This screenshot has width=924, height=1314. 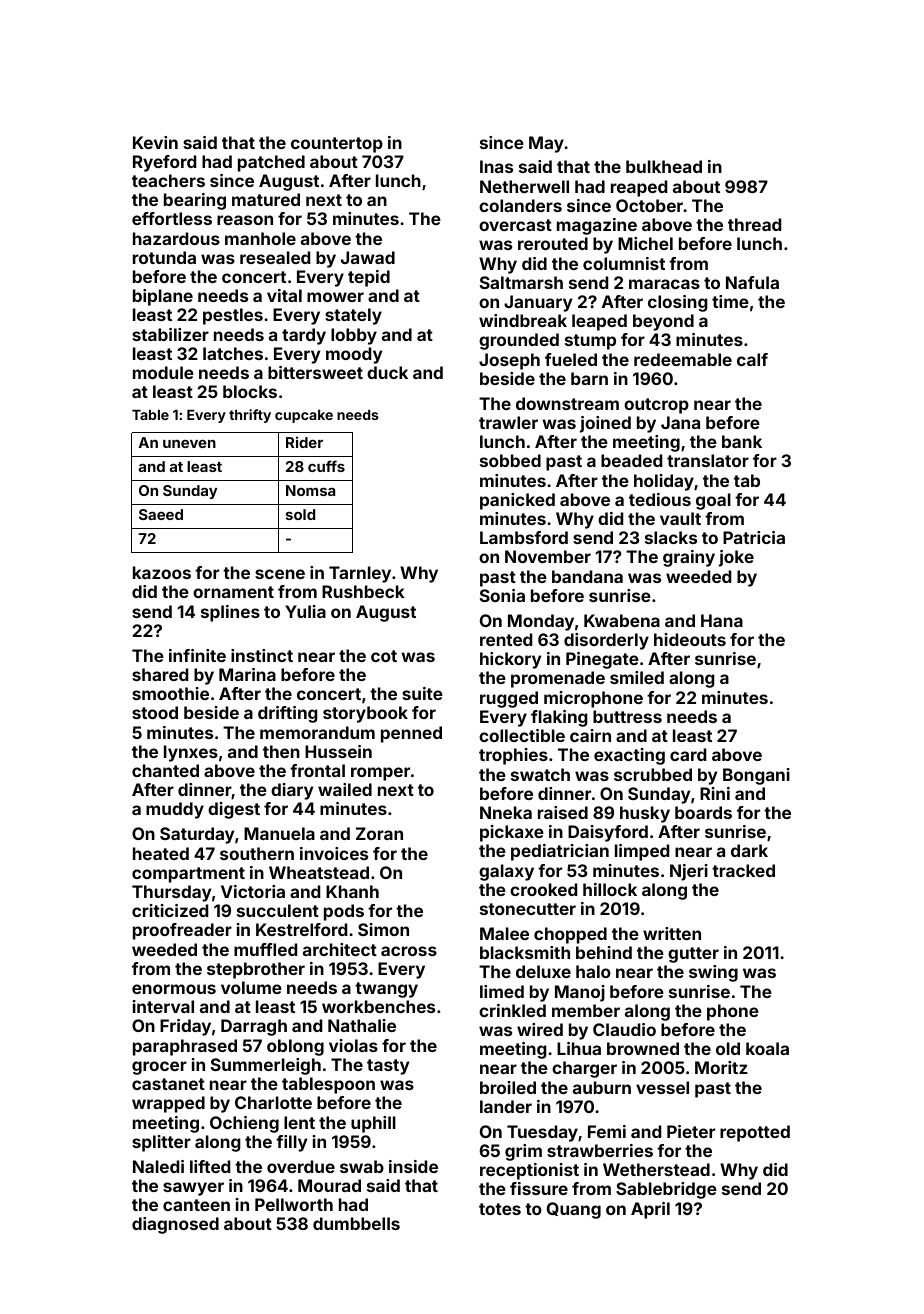 I want to click on Patricia, so click(x=754, y=537).
